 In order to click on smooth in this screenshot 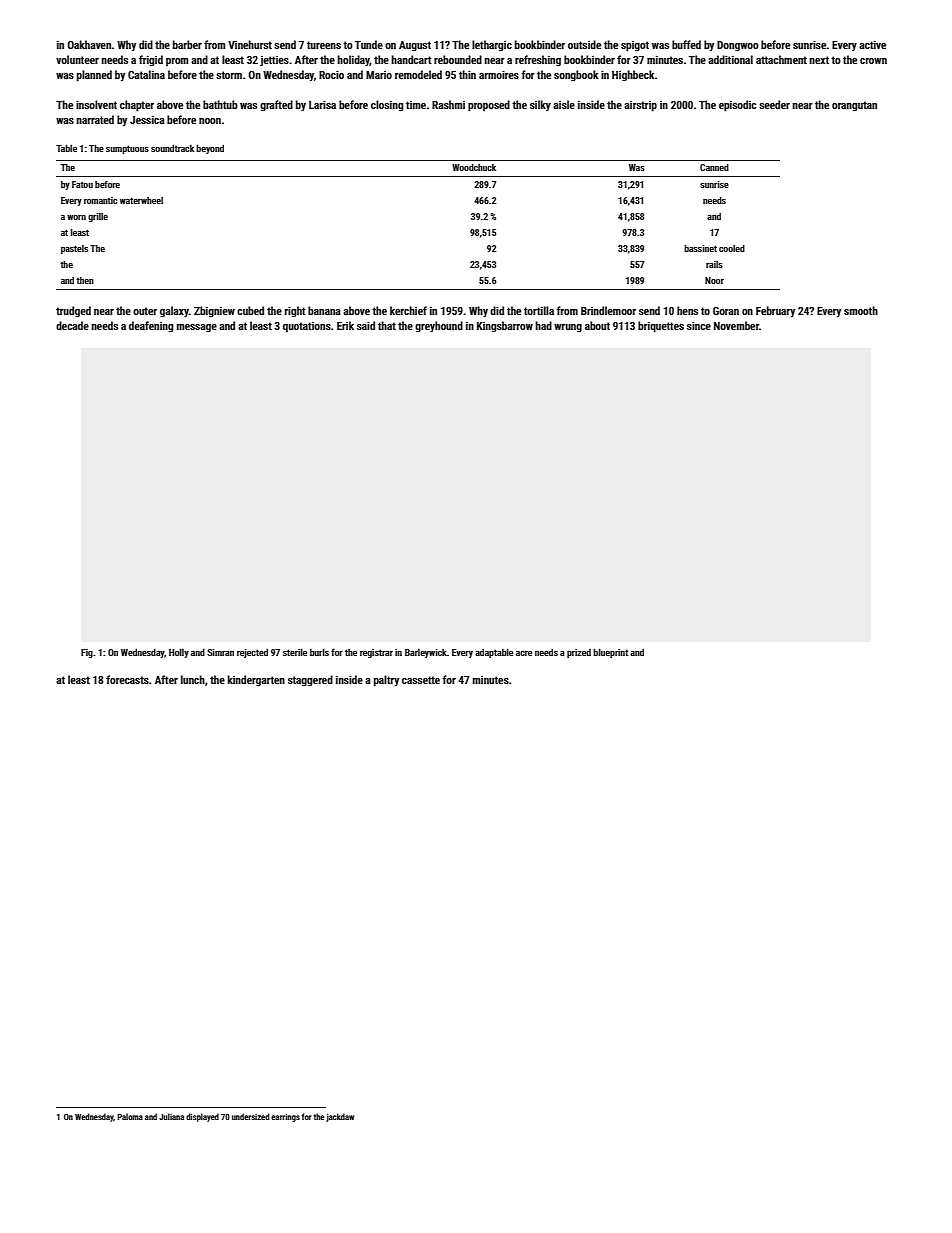, I will do `click(861, 310)`.
